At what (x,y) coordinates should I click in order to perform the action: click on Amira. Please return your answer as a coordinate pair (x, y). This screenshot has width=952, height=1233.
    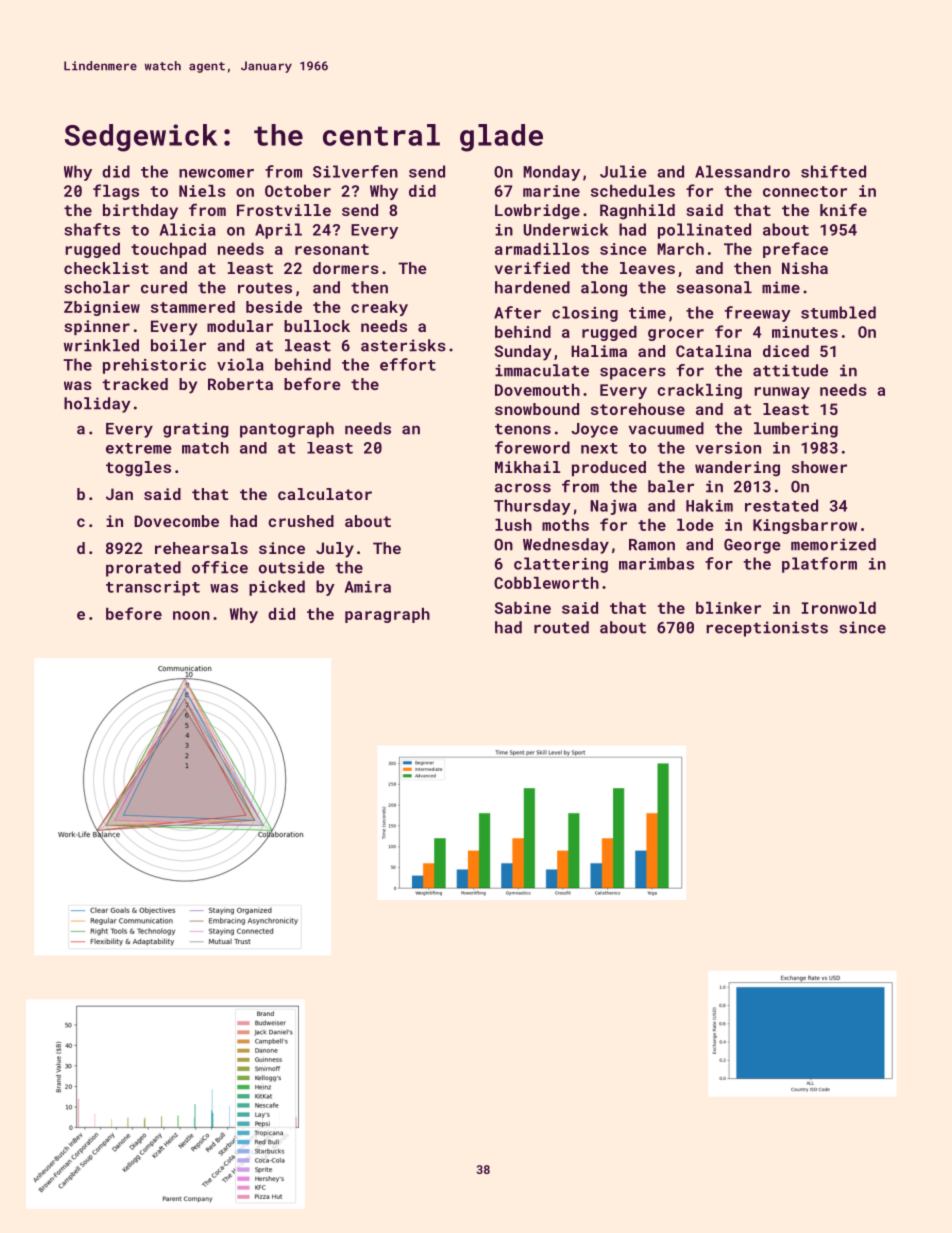
    Looking at the image, I should click on (368, 587).
